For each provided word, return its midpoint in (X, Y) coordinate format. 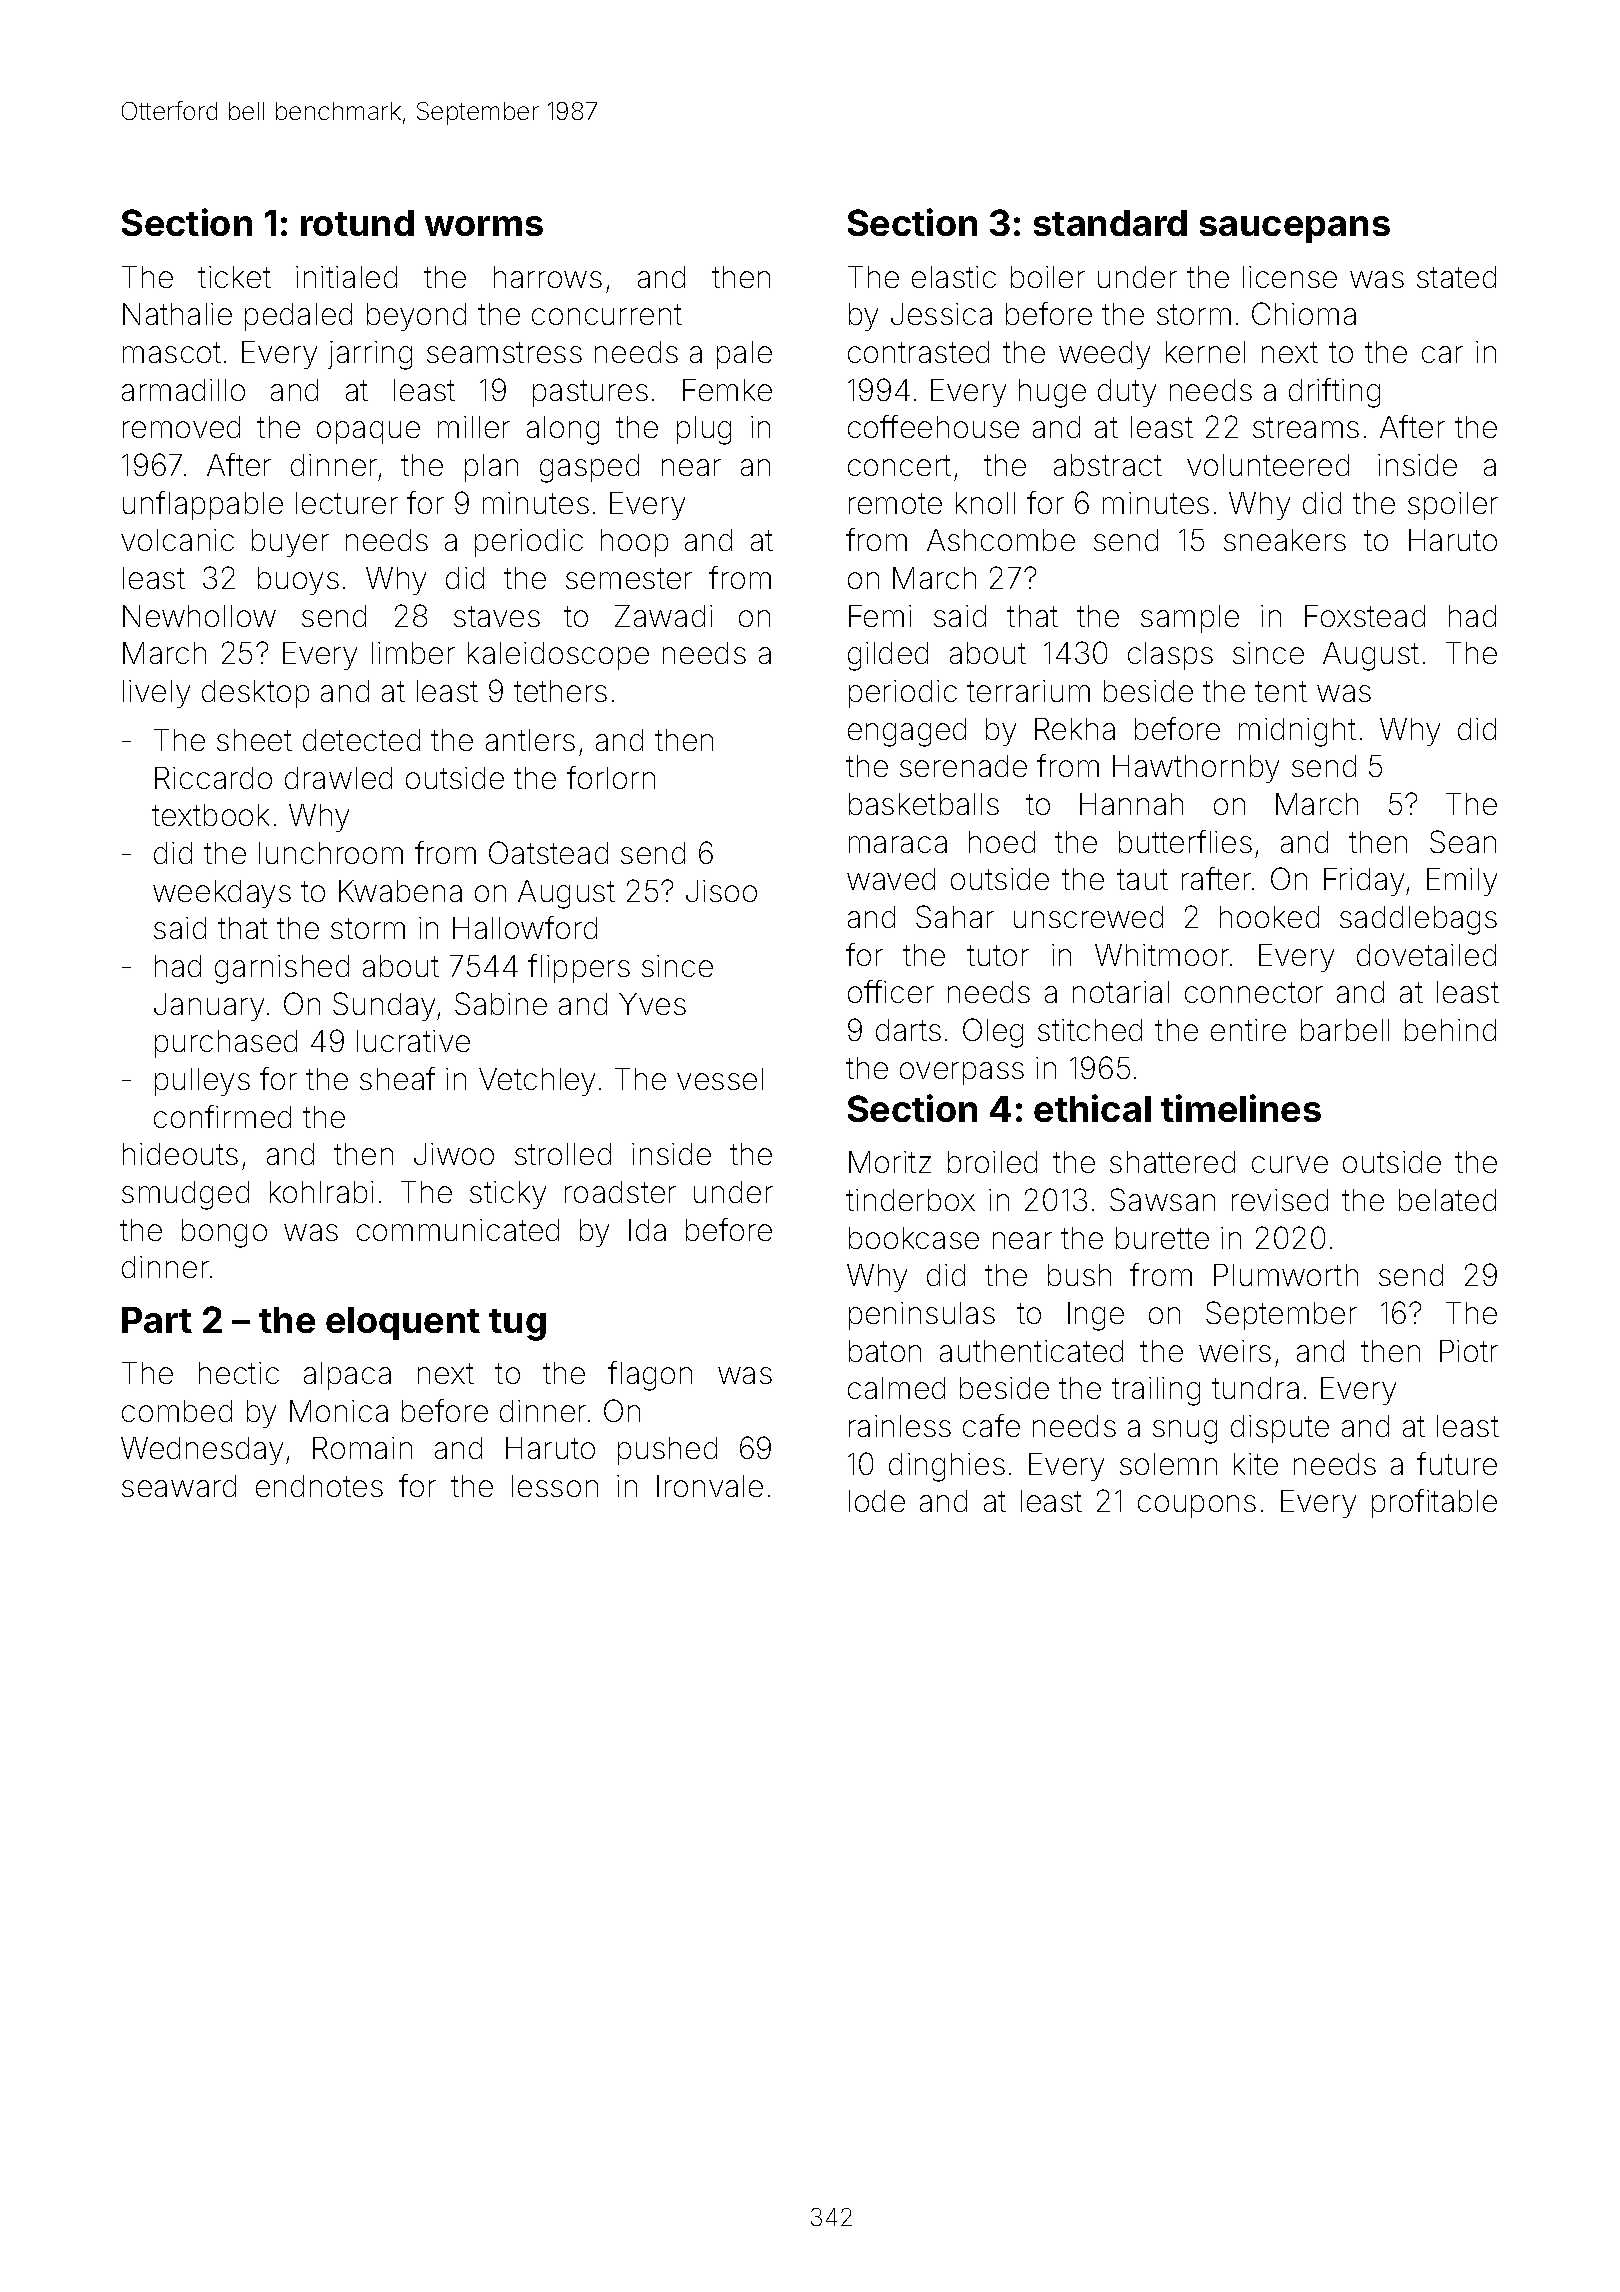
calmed (896, 1388)
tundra (1255, 1388)
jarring (370, 355)
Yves (652, 1004)
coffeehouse (933, 426)
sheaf (397, 1078)
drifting (1334, 393)
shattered (1172, 1162)
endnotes (319, 1486)
